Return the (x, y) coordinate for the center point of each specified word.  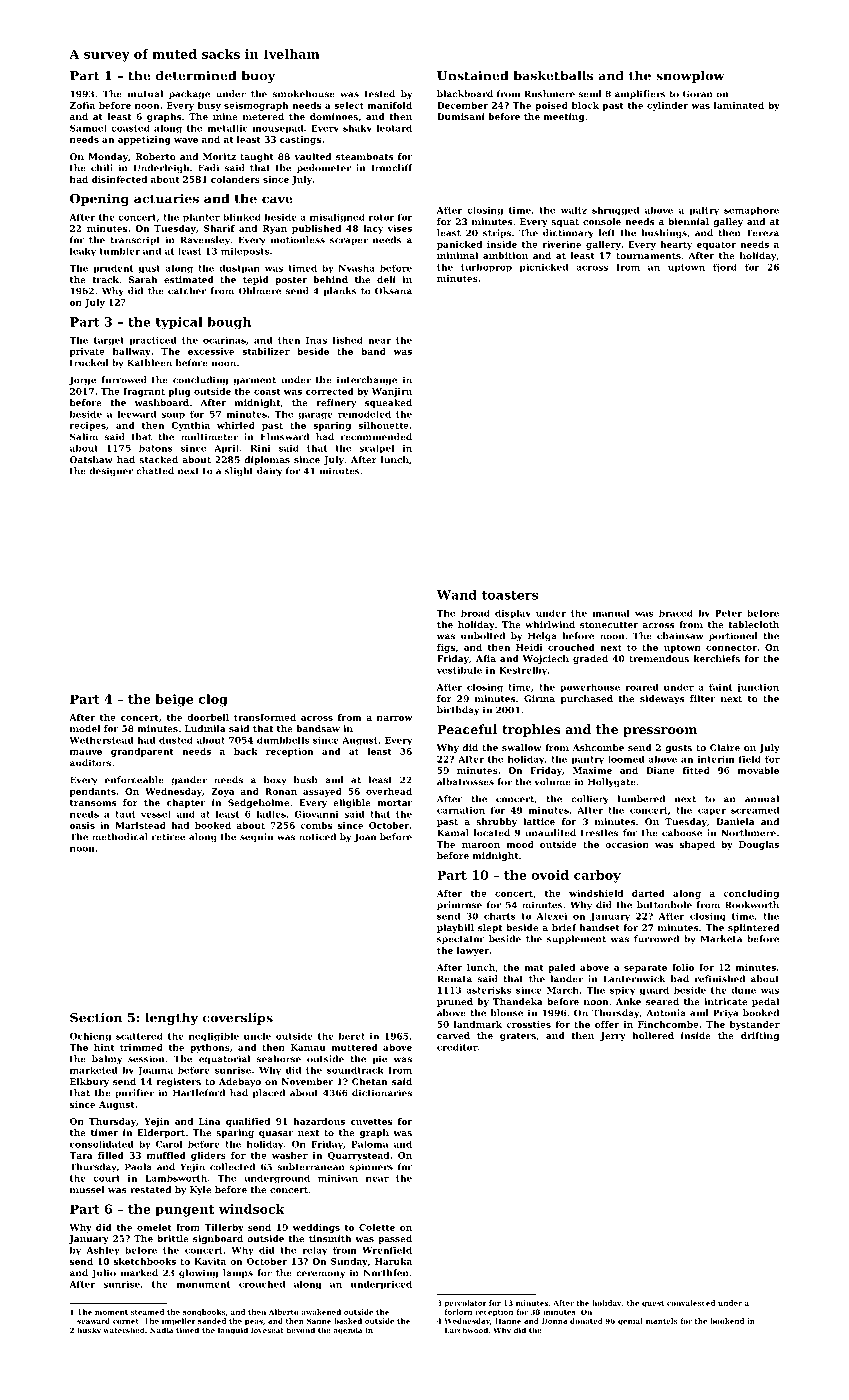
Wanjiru (392, 392)
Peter (728, 613)
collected (232, 1167)
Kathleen (149, 363)
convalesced (691, 1303)
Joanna (155, 1071)
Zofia (82, 105)
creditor (457, 1047)
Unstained (473, 75)
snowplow (690, 76)
